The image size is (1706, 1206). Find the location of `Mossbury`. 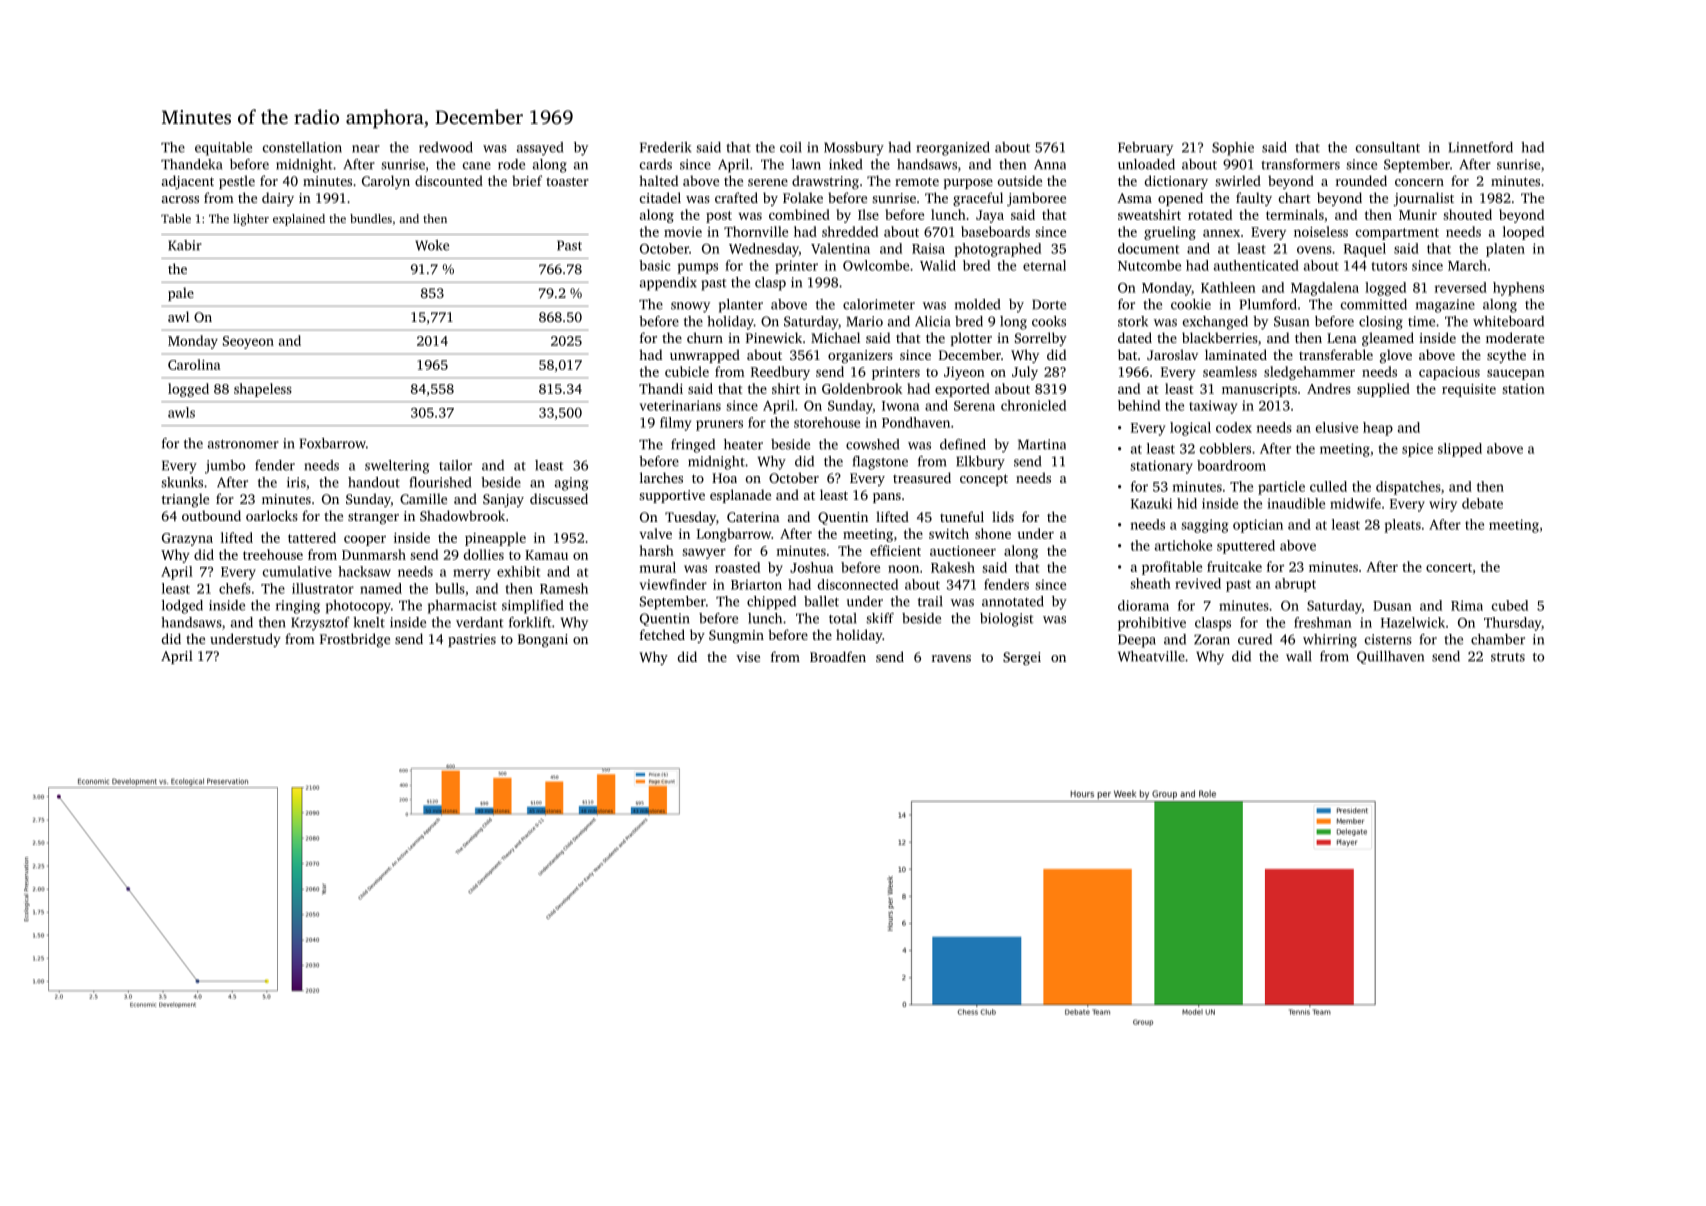

Mossbury is located at coordinates (854, 149).
